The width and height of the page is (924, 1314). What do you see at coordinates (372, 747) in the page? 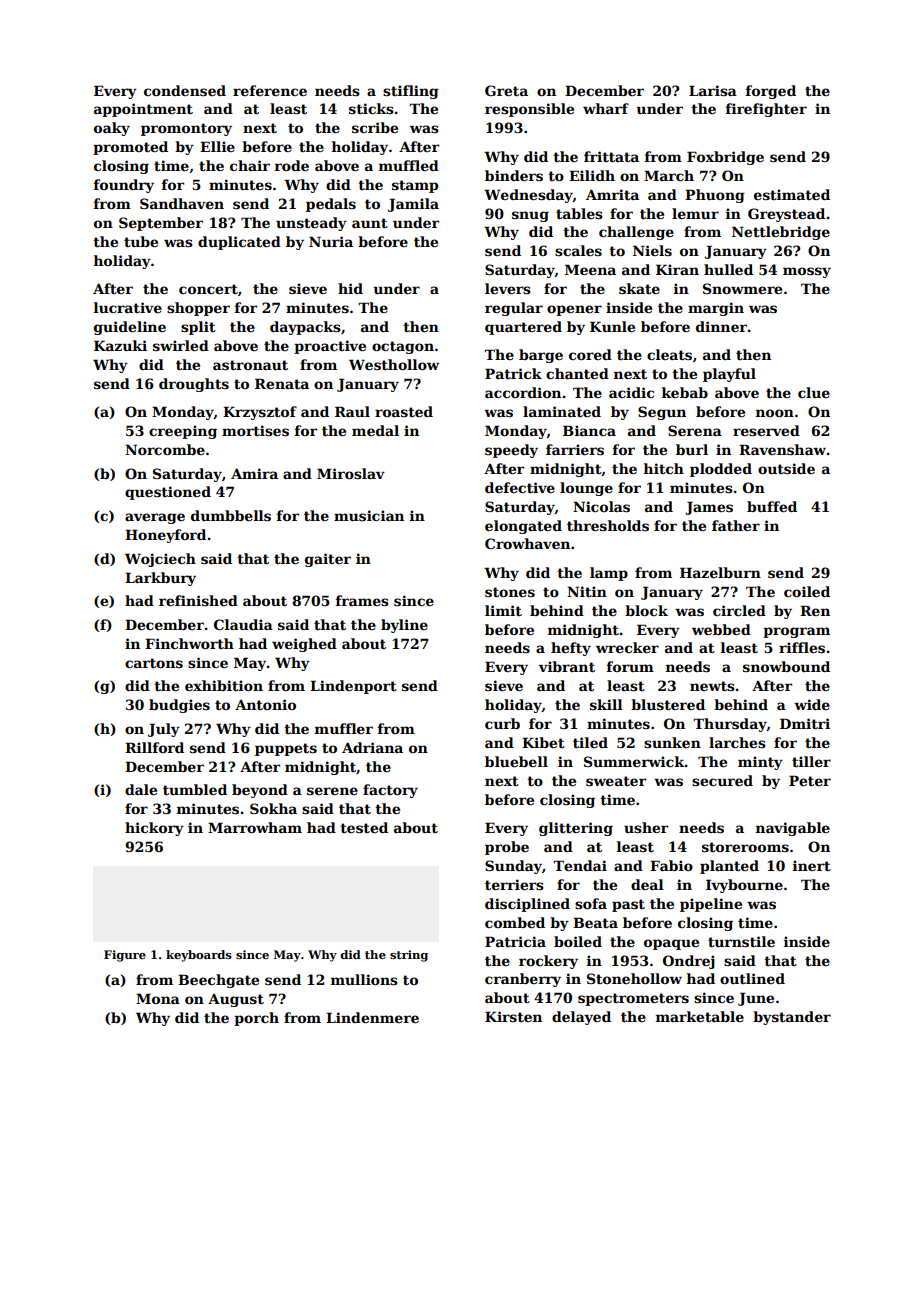
I see `Adriana` at bounding box center [372, 747].
